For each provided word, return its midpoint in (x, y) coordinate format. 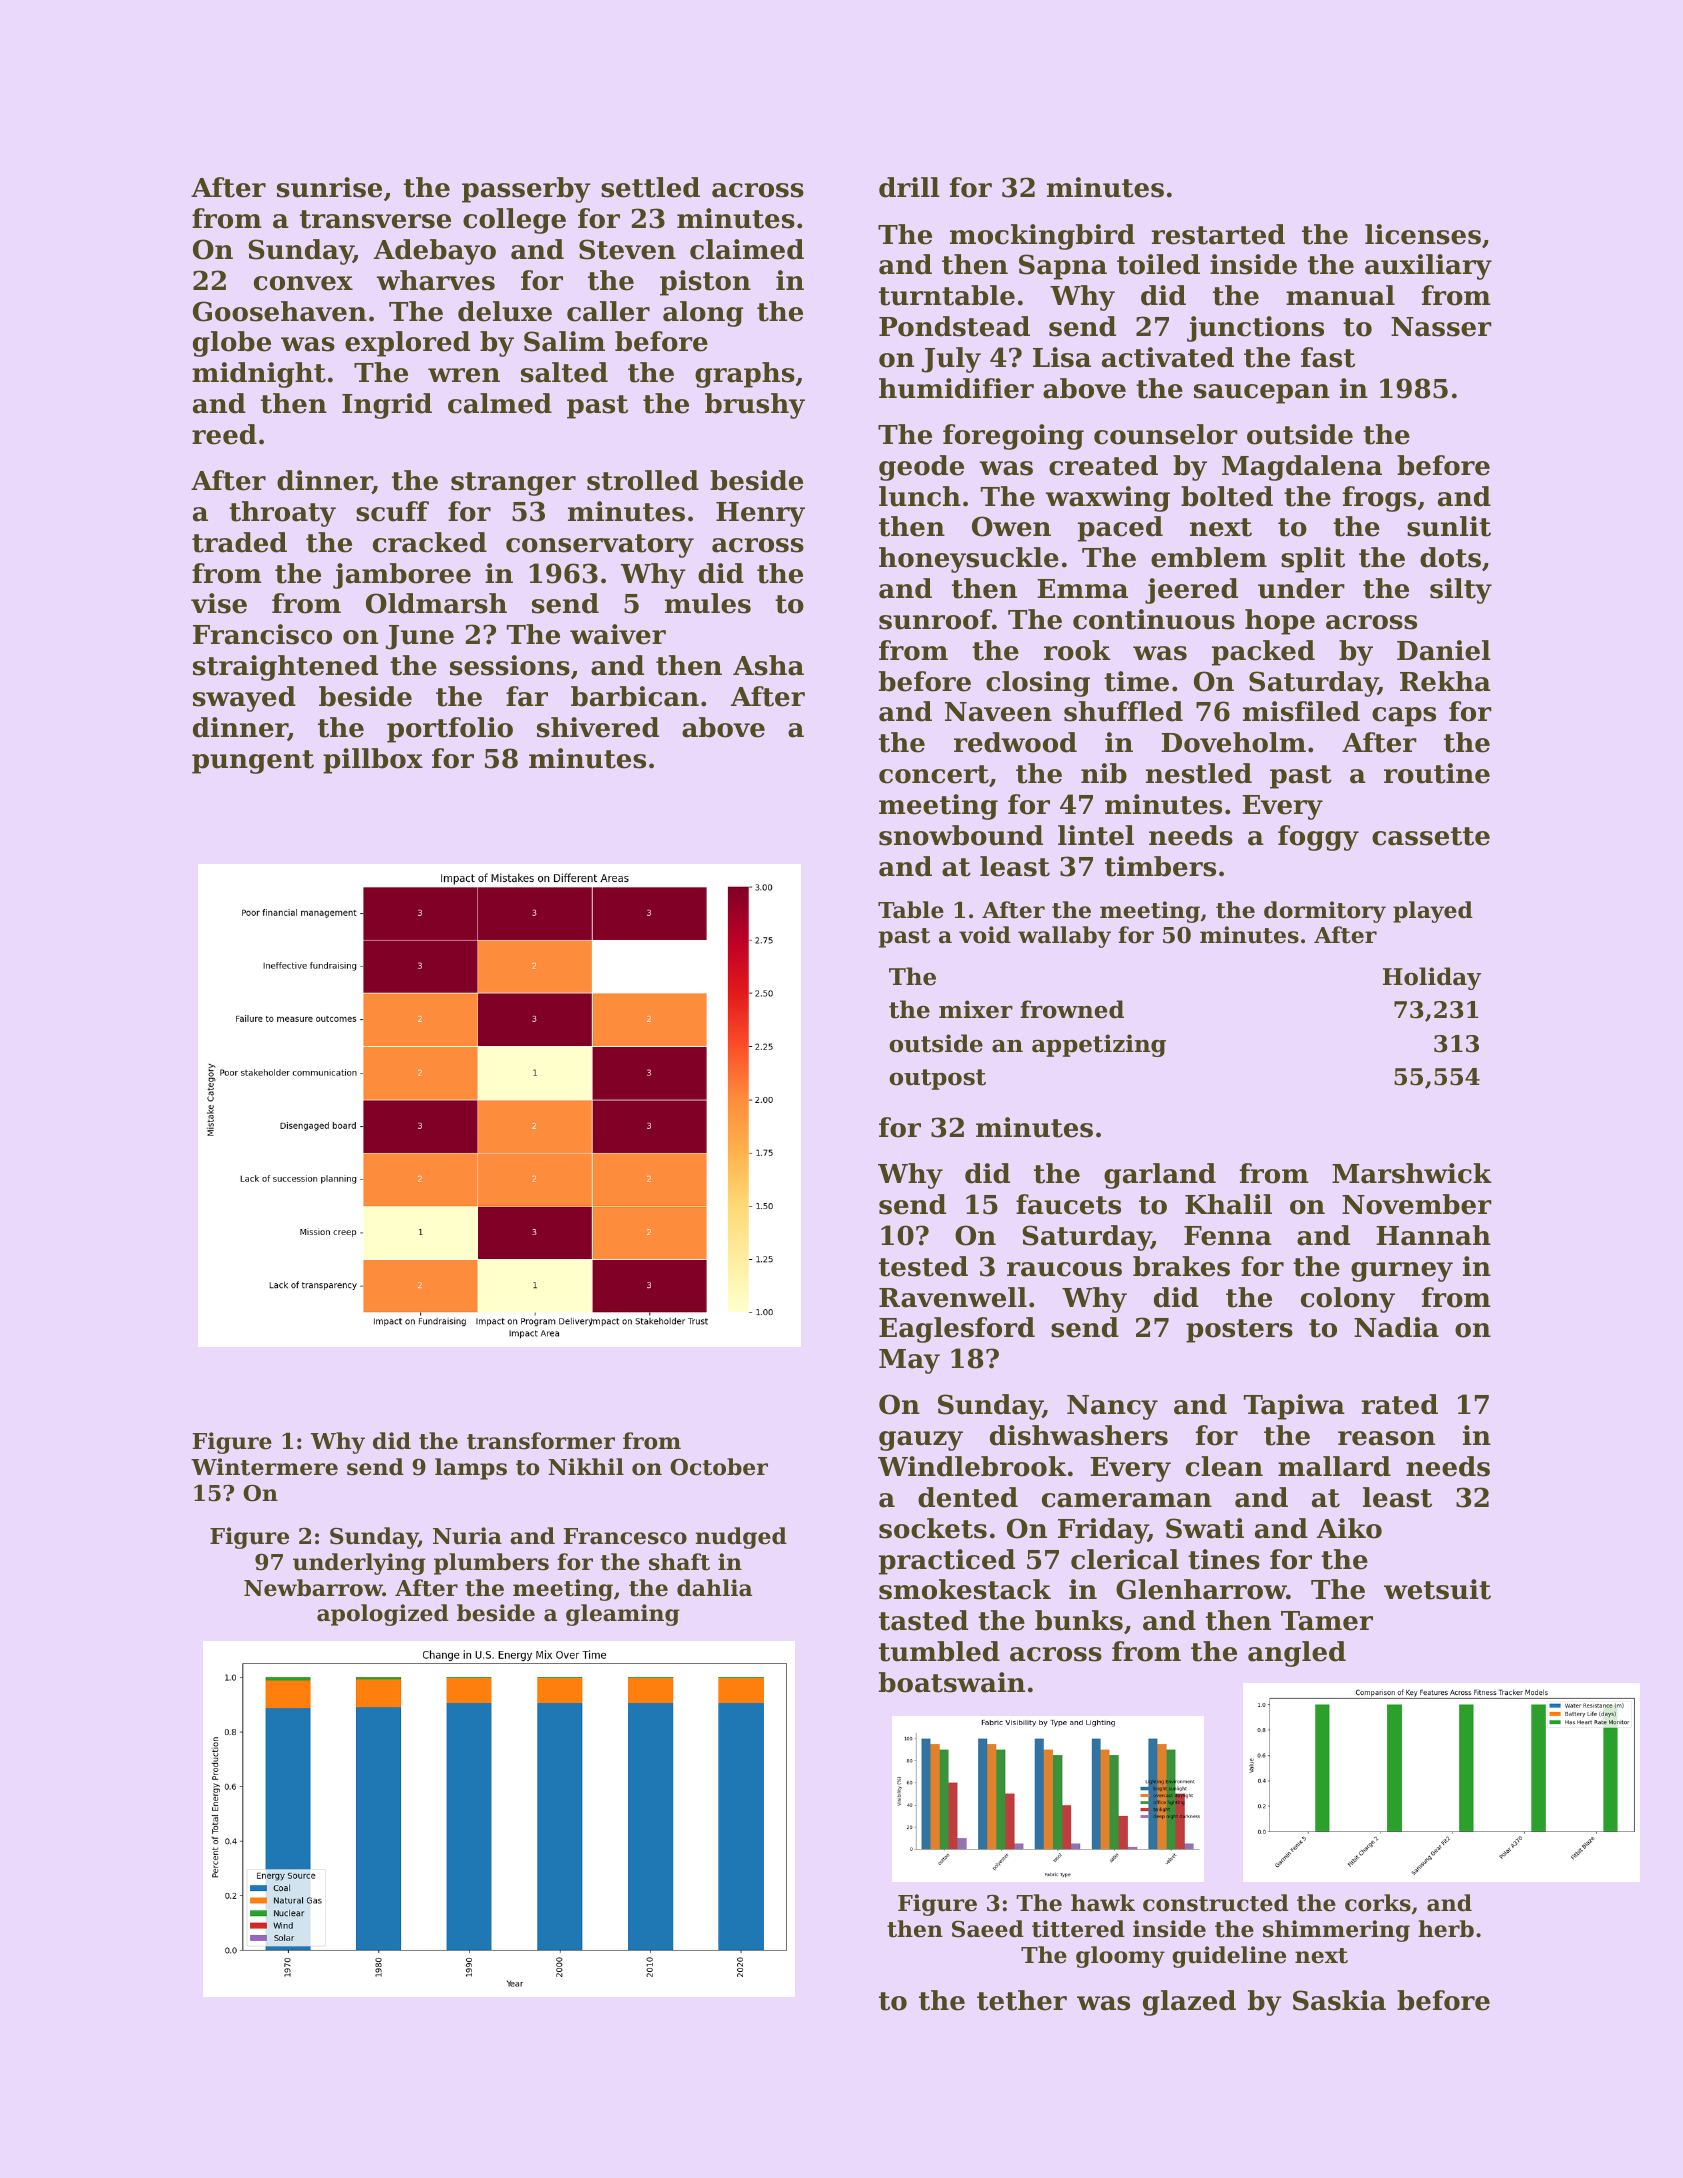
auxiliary (1428, 267)
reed (224, 434)
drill (909, 187)
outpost (937, 1079)
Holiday (1432, 978)
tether (1022, 2000)
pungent (253, 762)
